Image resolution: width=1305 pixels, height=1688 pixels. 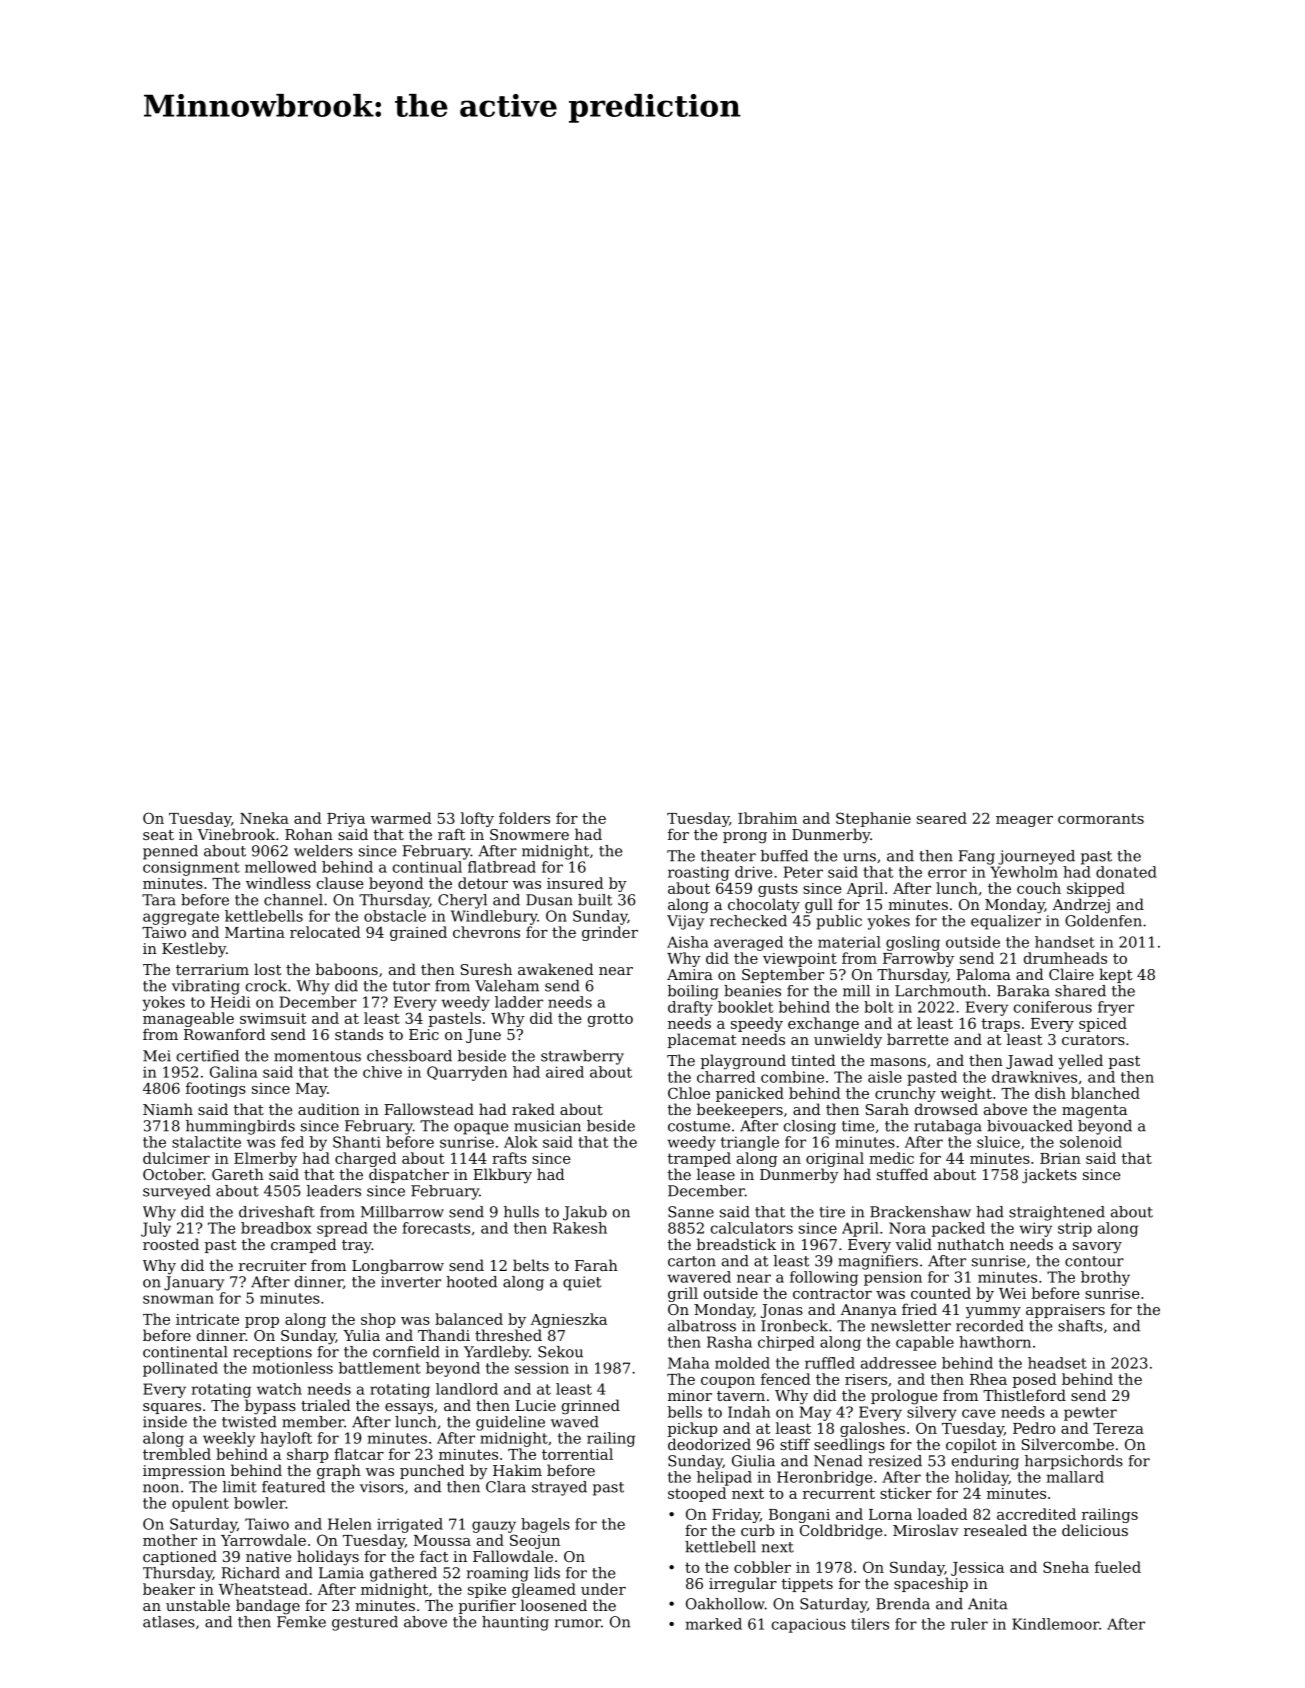 What do you see at coordinates (427, 867) in the document?
I see `continual` at bounding box center [427, 867].
